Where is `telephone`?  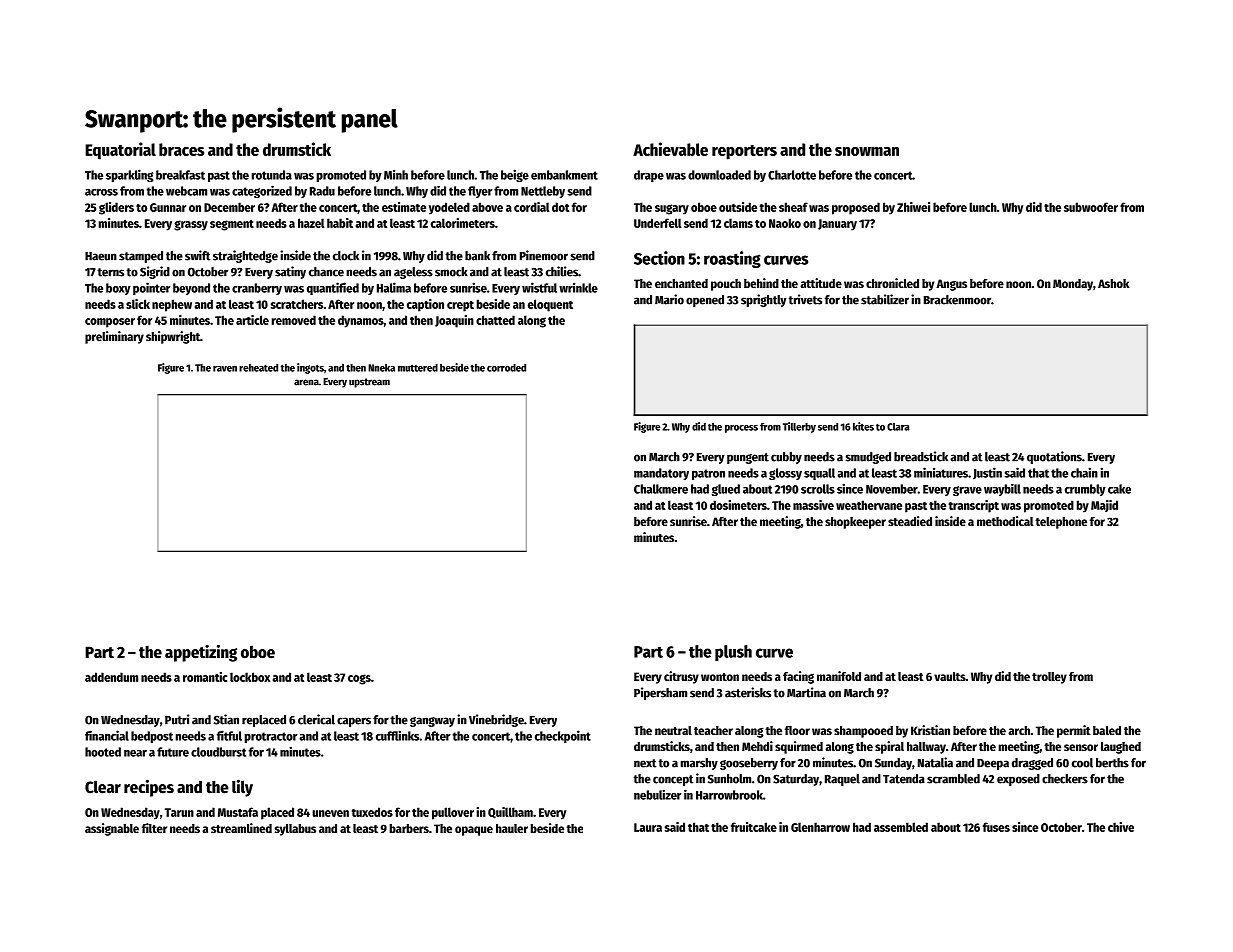
telephone is located at coordinates (1061, 523).
